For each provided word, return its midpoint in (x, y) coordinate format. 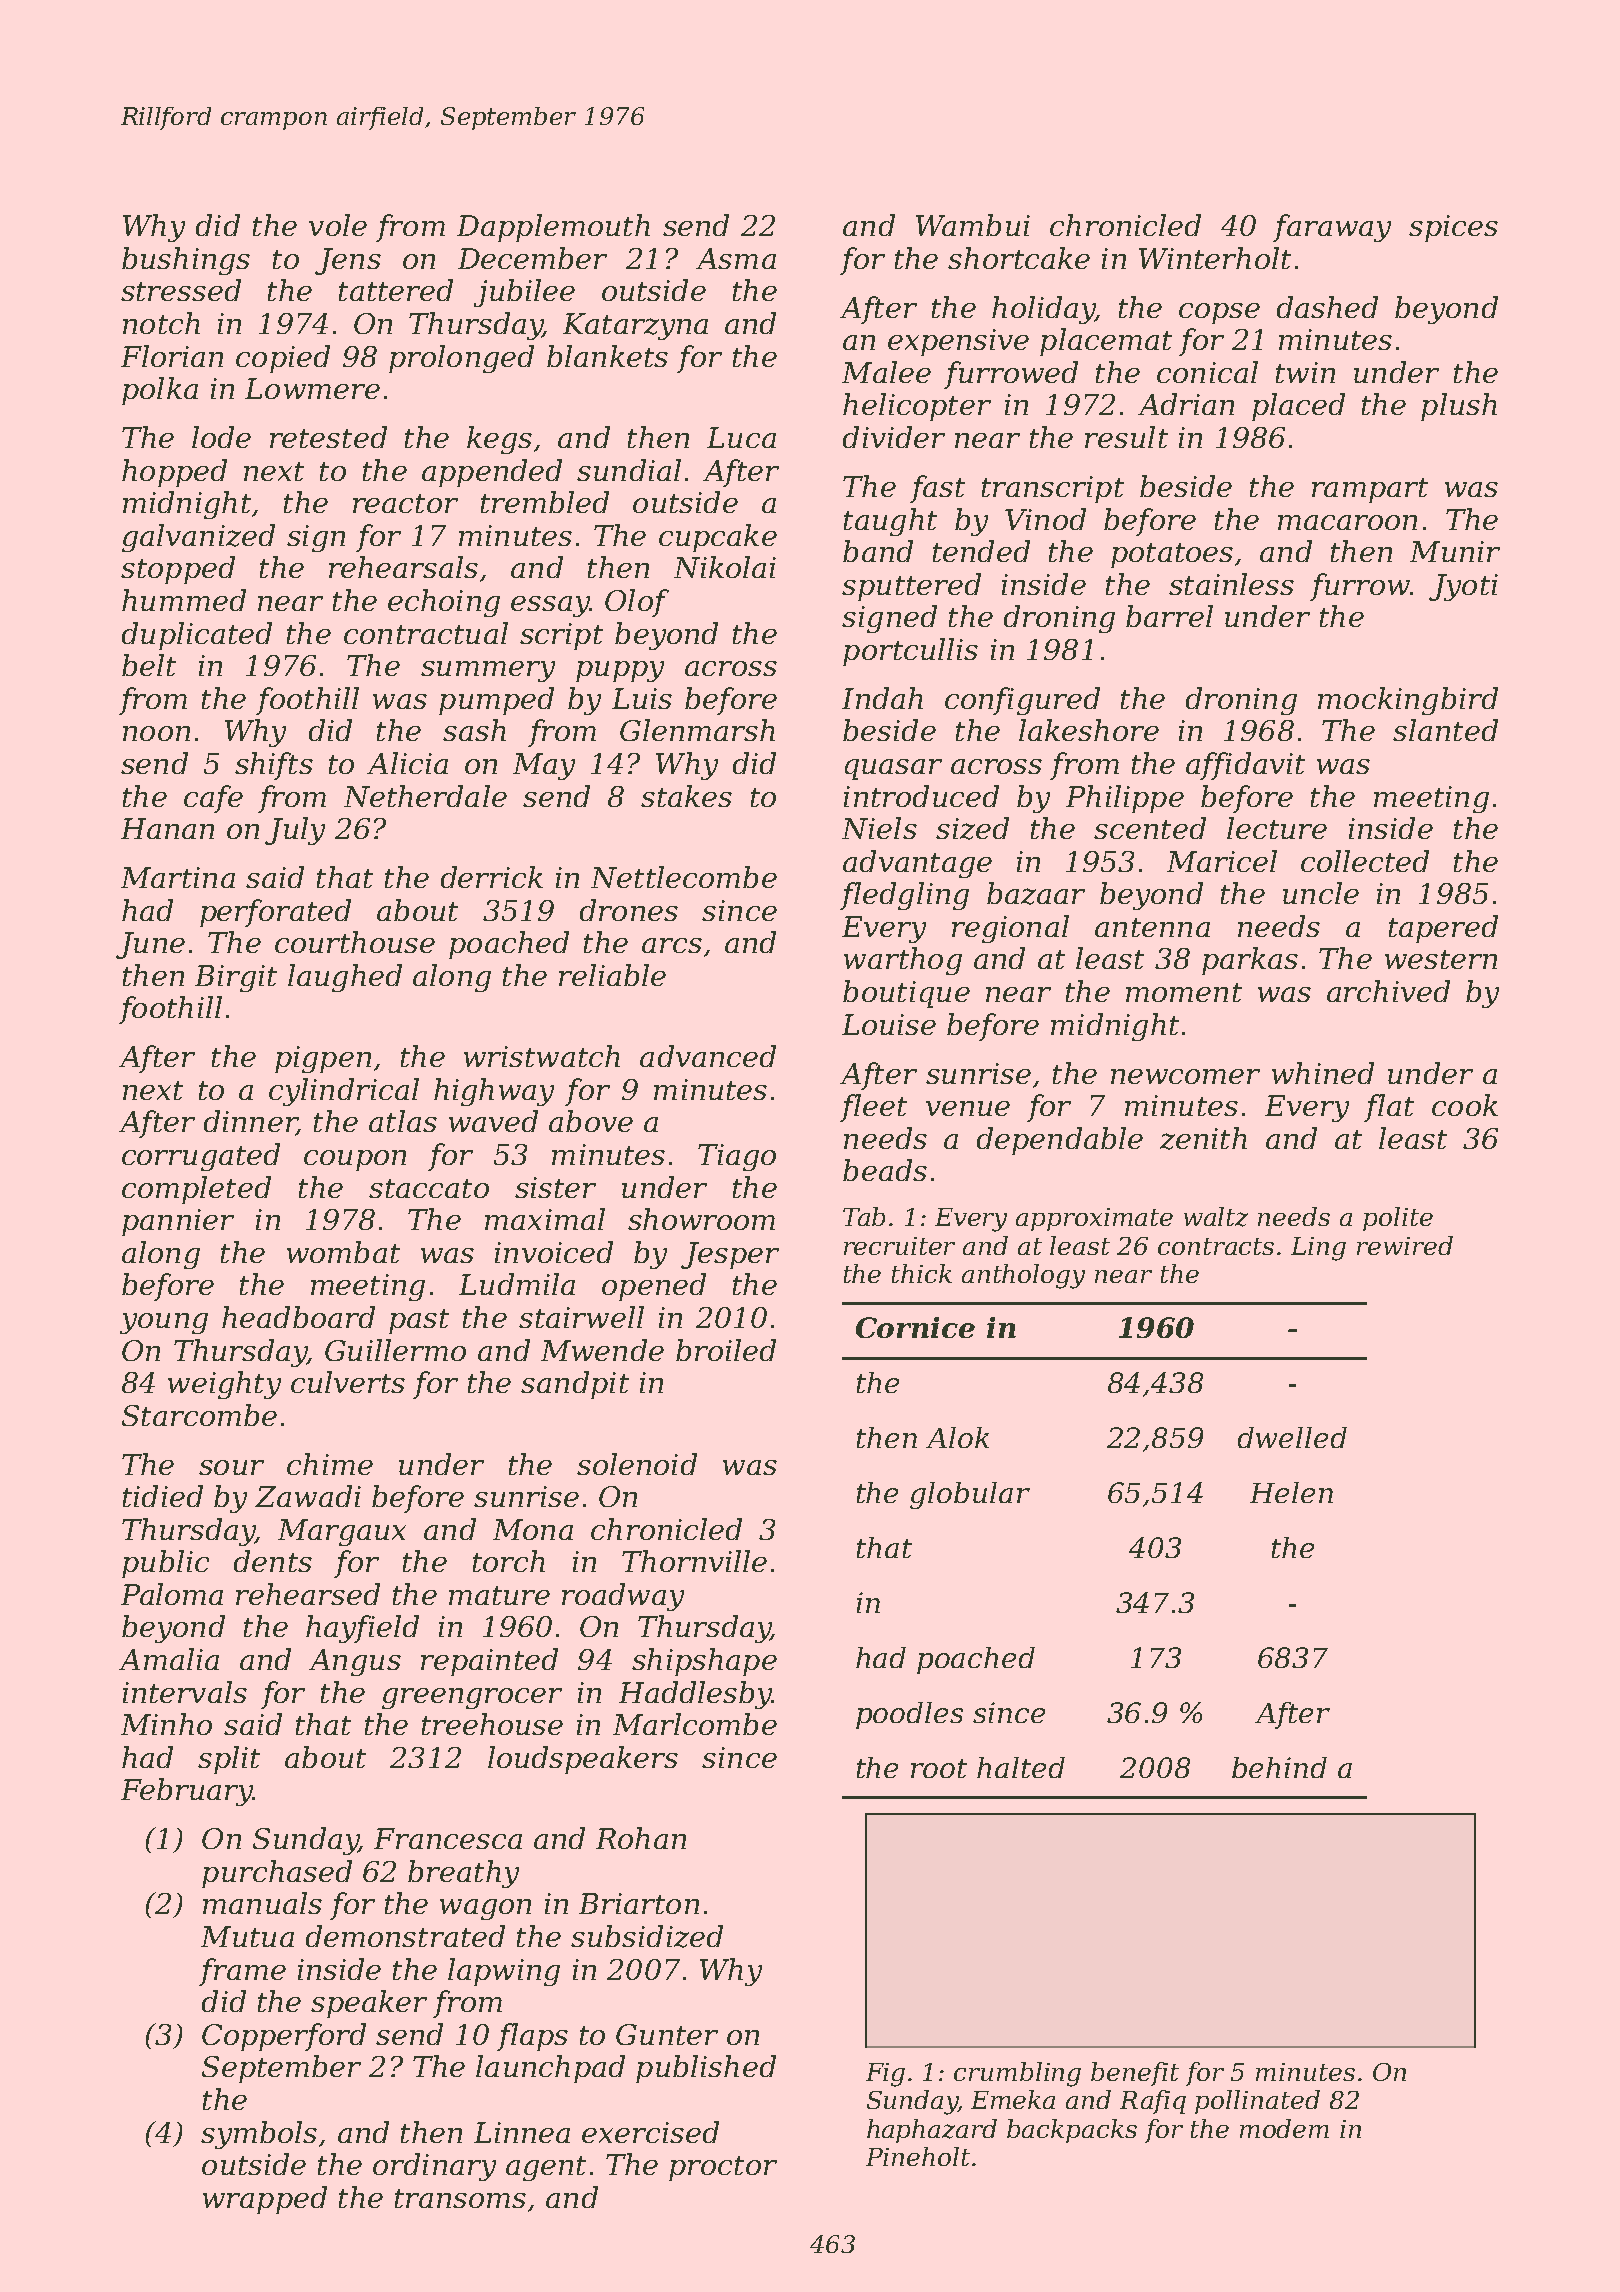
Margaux (342, 1532)
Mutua (247, 1936)
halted (1021, 1767)
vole (338, 225)
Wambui (973, 225)
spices (1453, 228)
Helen (1291, 1492)
